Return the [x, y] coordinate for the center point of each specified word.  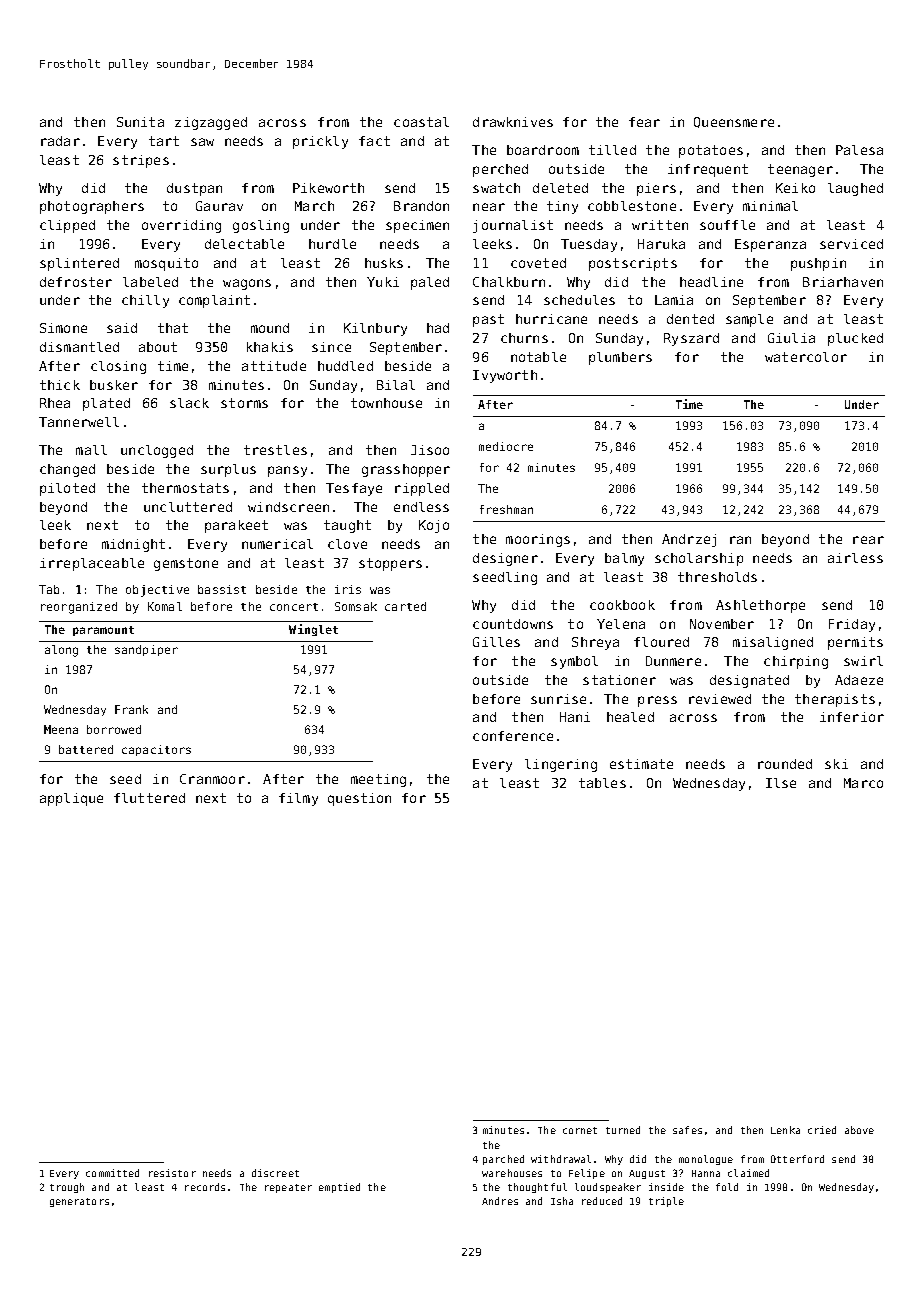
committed [112, 1173]
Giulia [791, 338]
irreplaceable [92, 564]
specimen [417, 226]
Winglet [313, 630]
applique [71, 799]
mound [270, 328]
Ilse [781, 783]
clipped [67, 226]
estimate [641, 764]
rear [868, 540]
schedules [579, 300]
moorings [538, 540]
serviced [851, 244]
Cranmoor [212, 779]
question [359, 799]
